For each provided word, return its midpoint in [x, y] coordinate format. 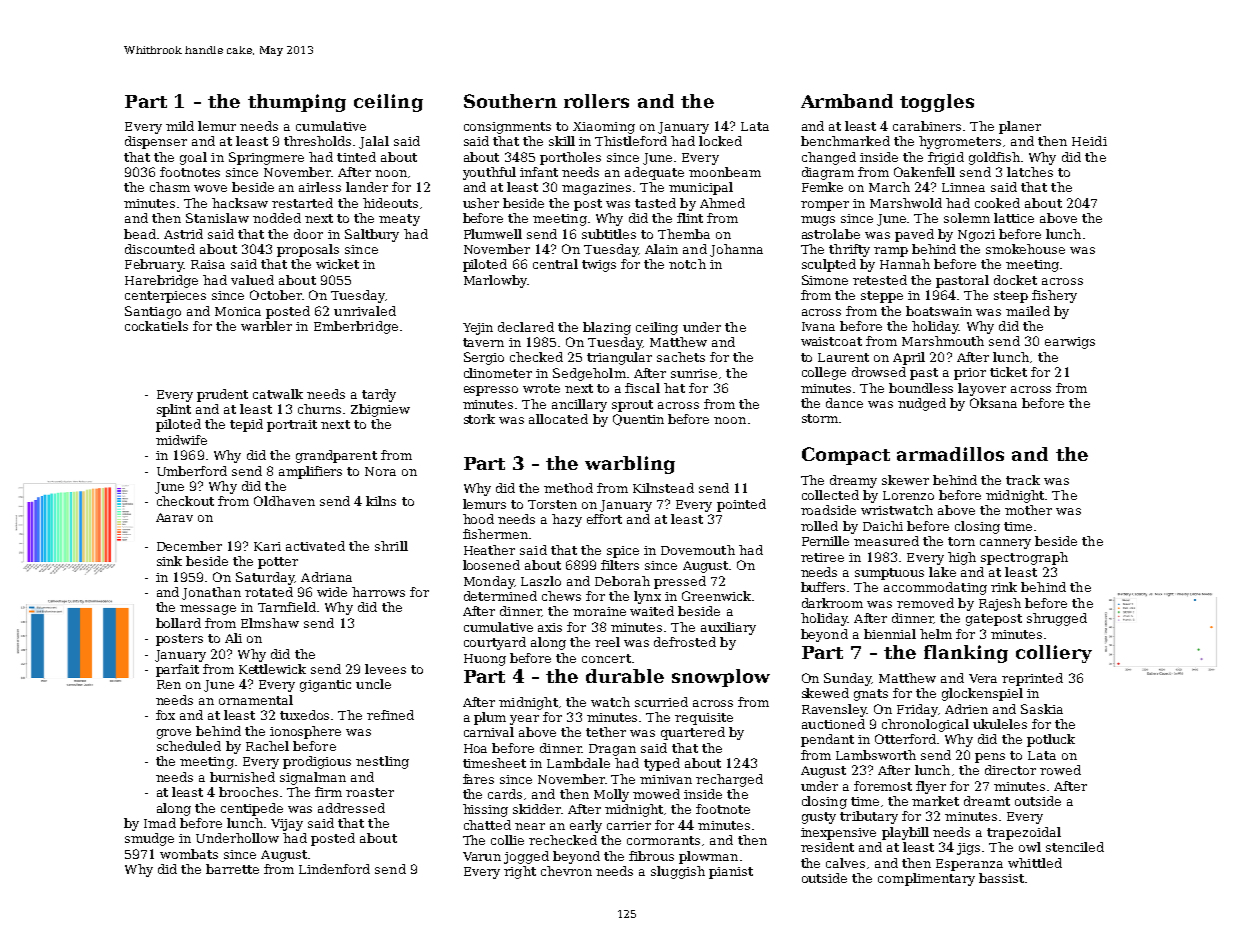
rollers [596, 101]
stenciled [1075, 847]
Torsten [552, 504]
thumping [297, 103]
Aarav [174, 517]
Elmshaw [270, 623]
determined [500, 596]
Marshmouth [943, 341]
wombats [189, 854]
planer [1020, 127]
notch [687, 264]
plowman [708, 857]
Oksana [993, 403]
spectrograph [1024, 558]
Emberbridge [356, 327]
